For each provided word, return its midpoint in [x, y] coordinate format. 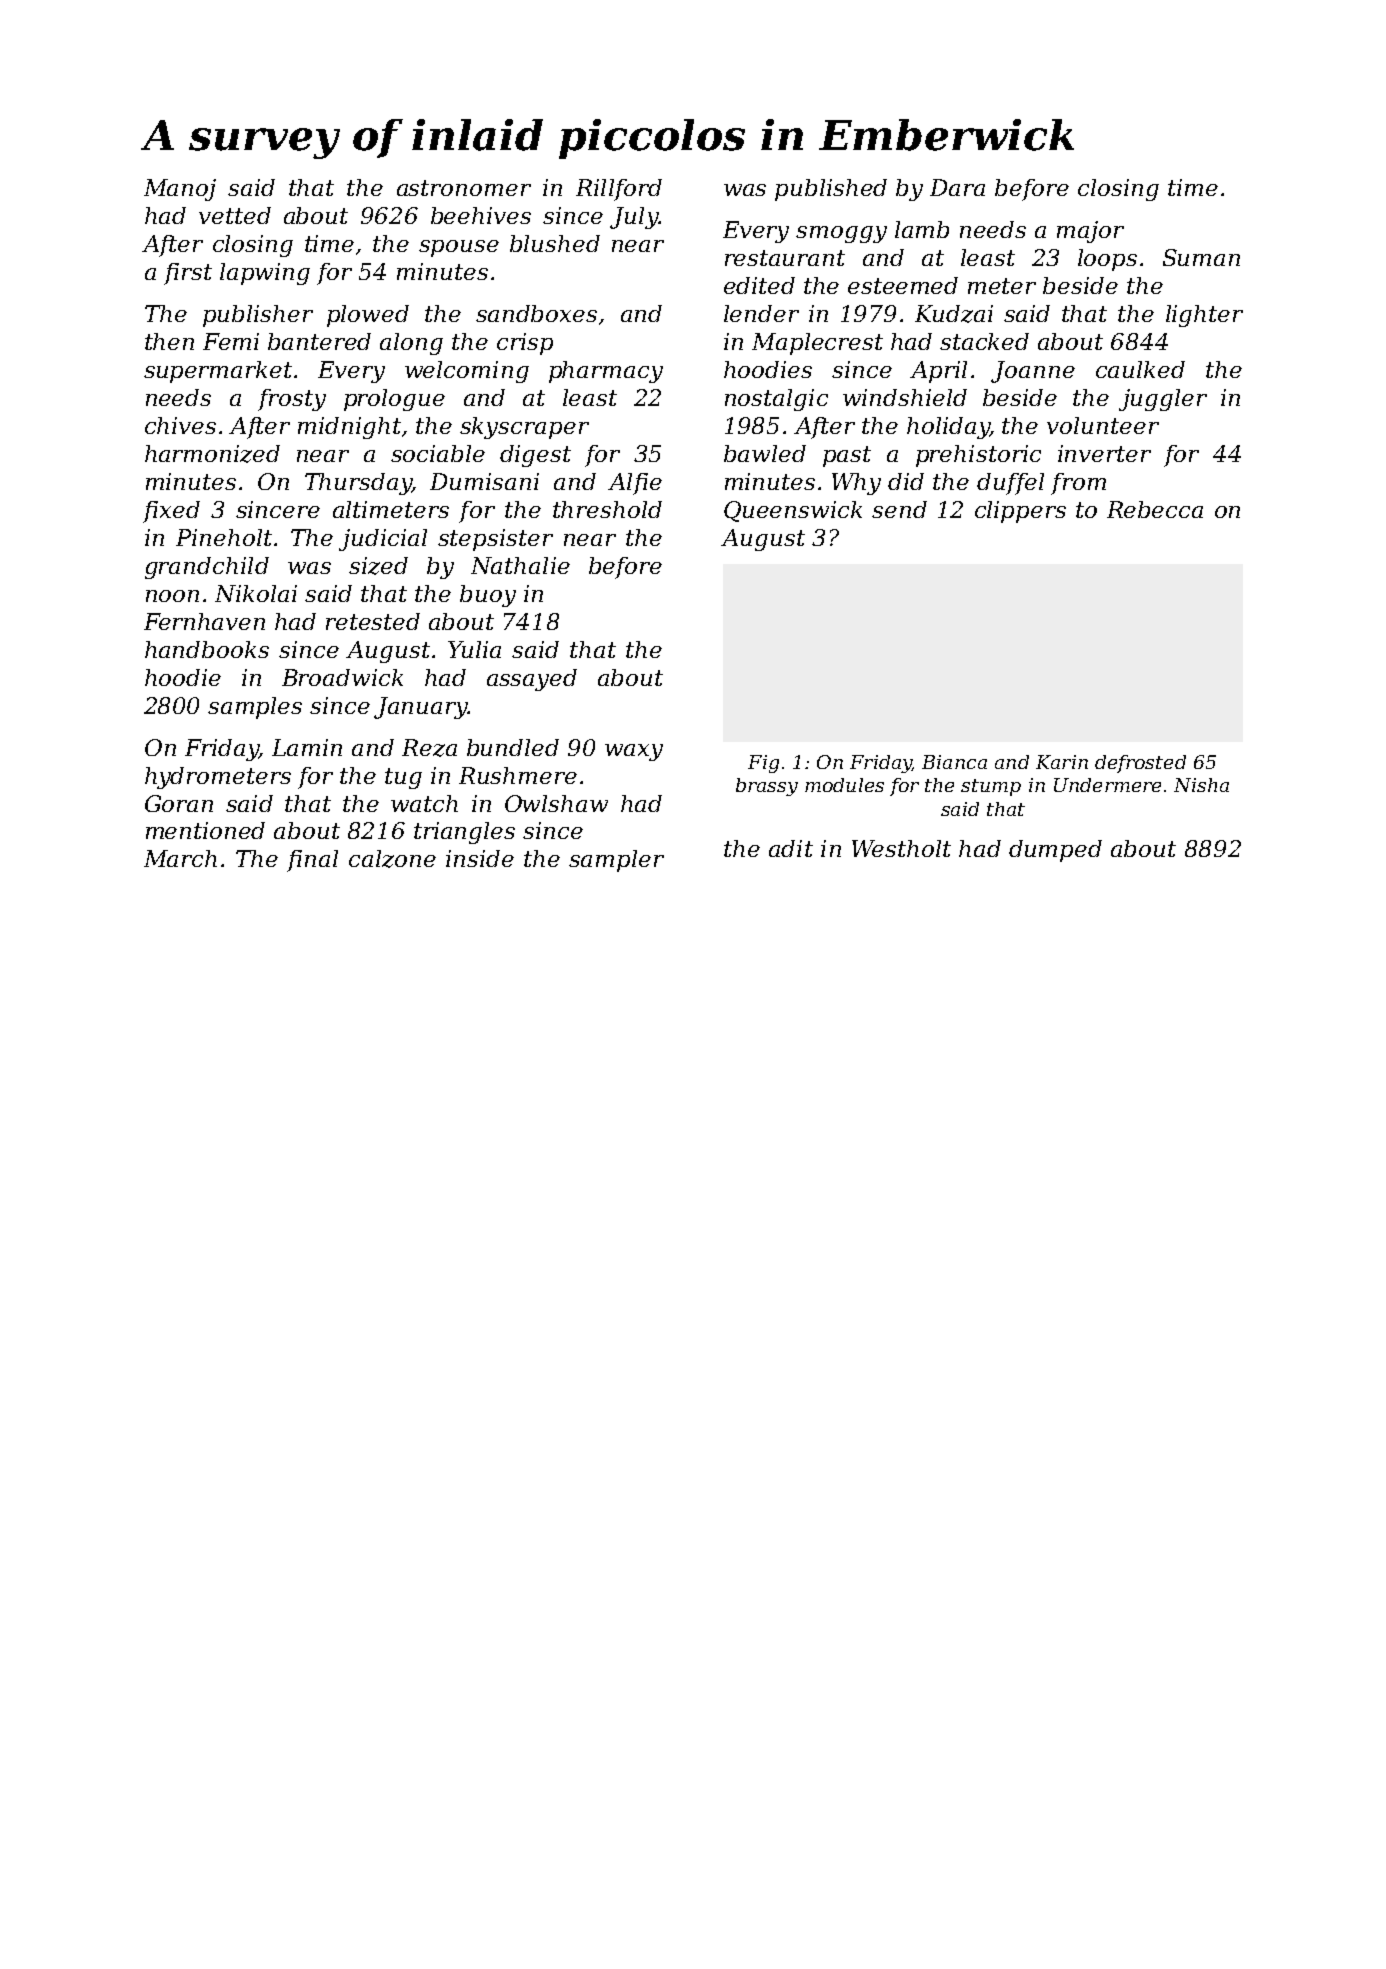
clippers [1020, 512]
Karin [1062, 762]
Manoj [180, 190]
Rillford [619, 190]
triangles [464, 833]
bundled [513, 747]
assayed [532, 680]
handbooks [207, 649]
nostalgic [776, 400]
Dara [957, 187]
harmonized [212, 454]
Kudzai [954, 314]
